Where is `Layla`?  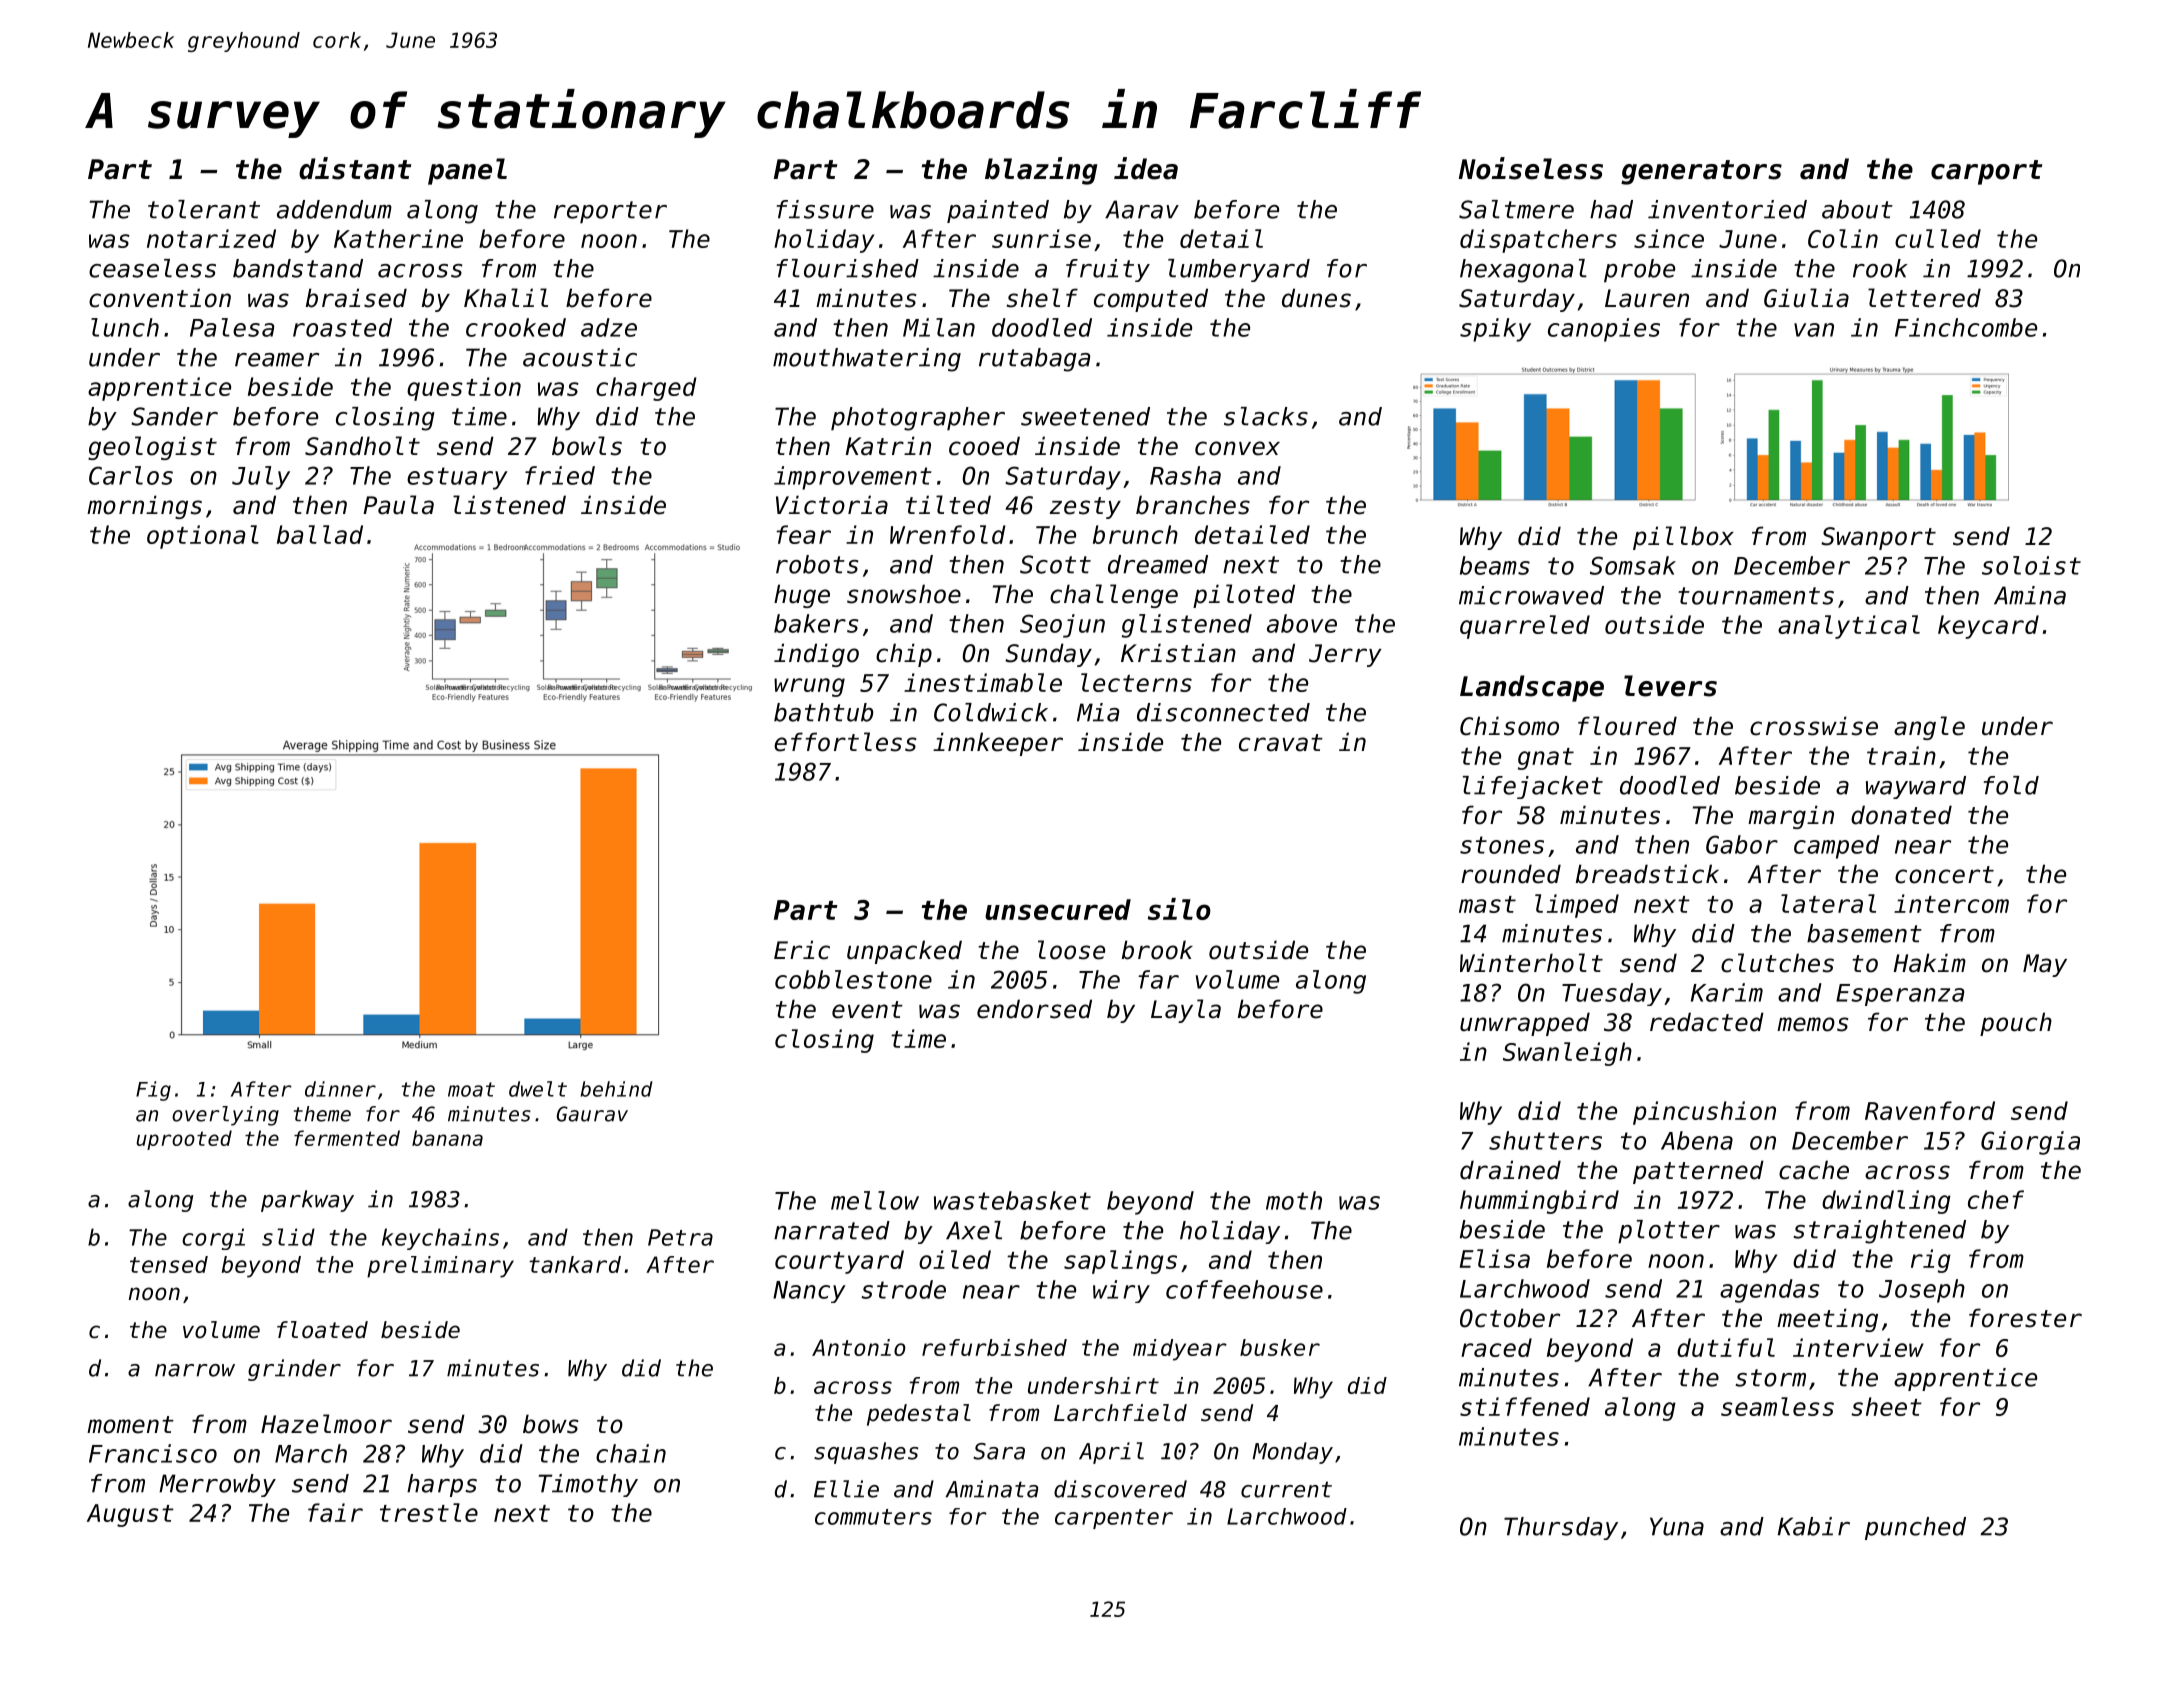 Layla is located at coordinates (1186, 1011).
